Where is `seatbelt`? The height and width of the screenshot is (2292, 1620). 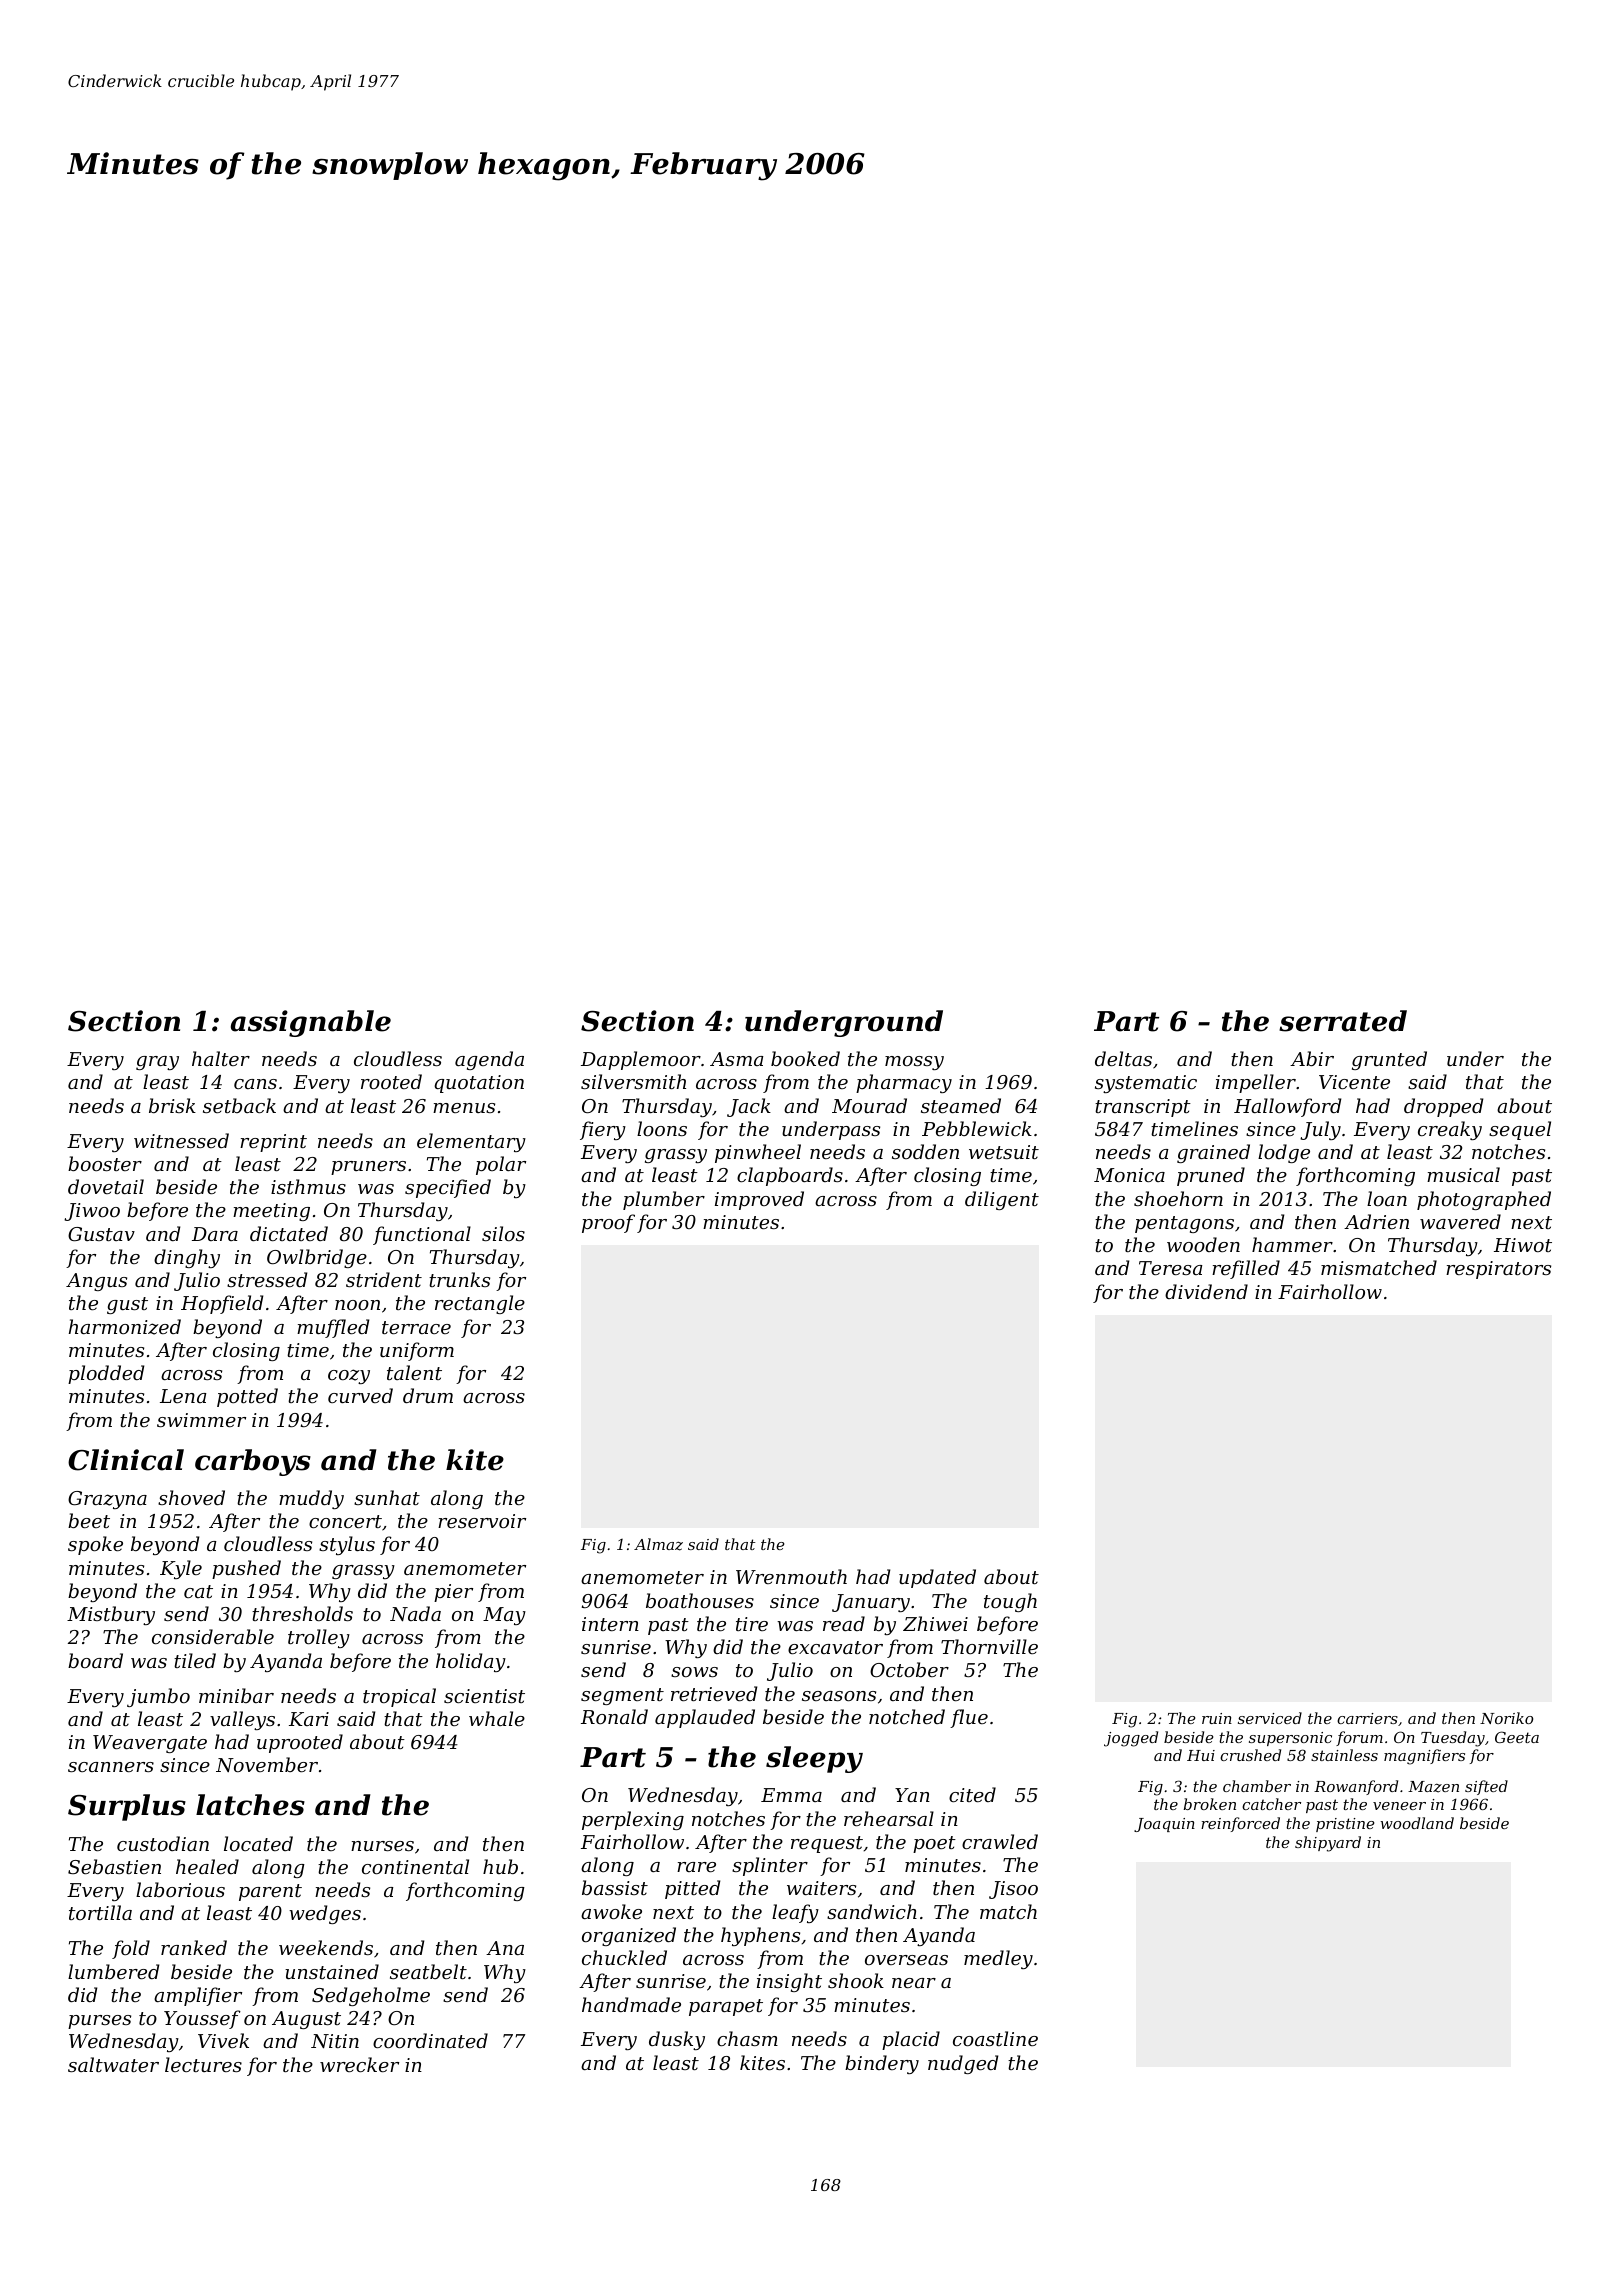
seatbelt is located at coordinates (428, 1971).
